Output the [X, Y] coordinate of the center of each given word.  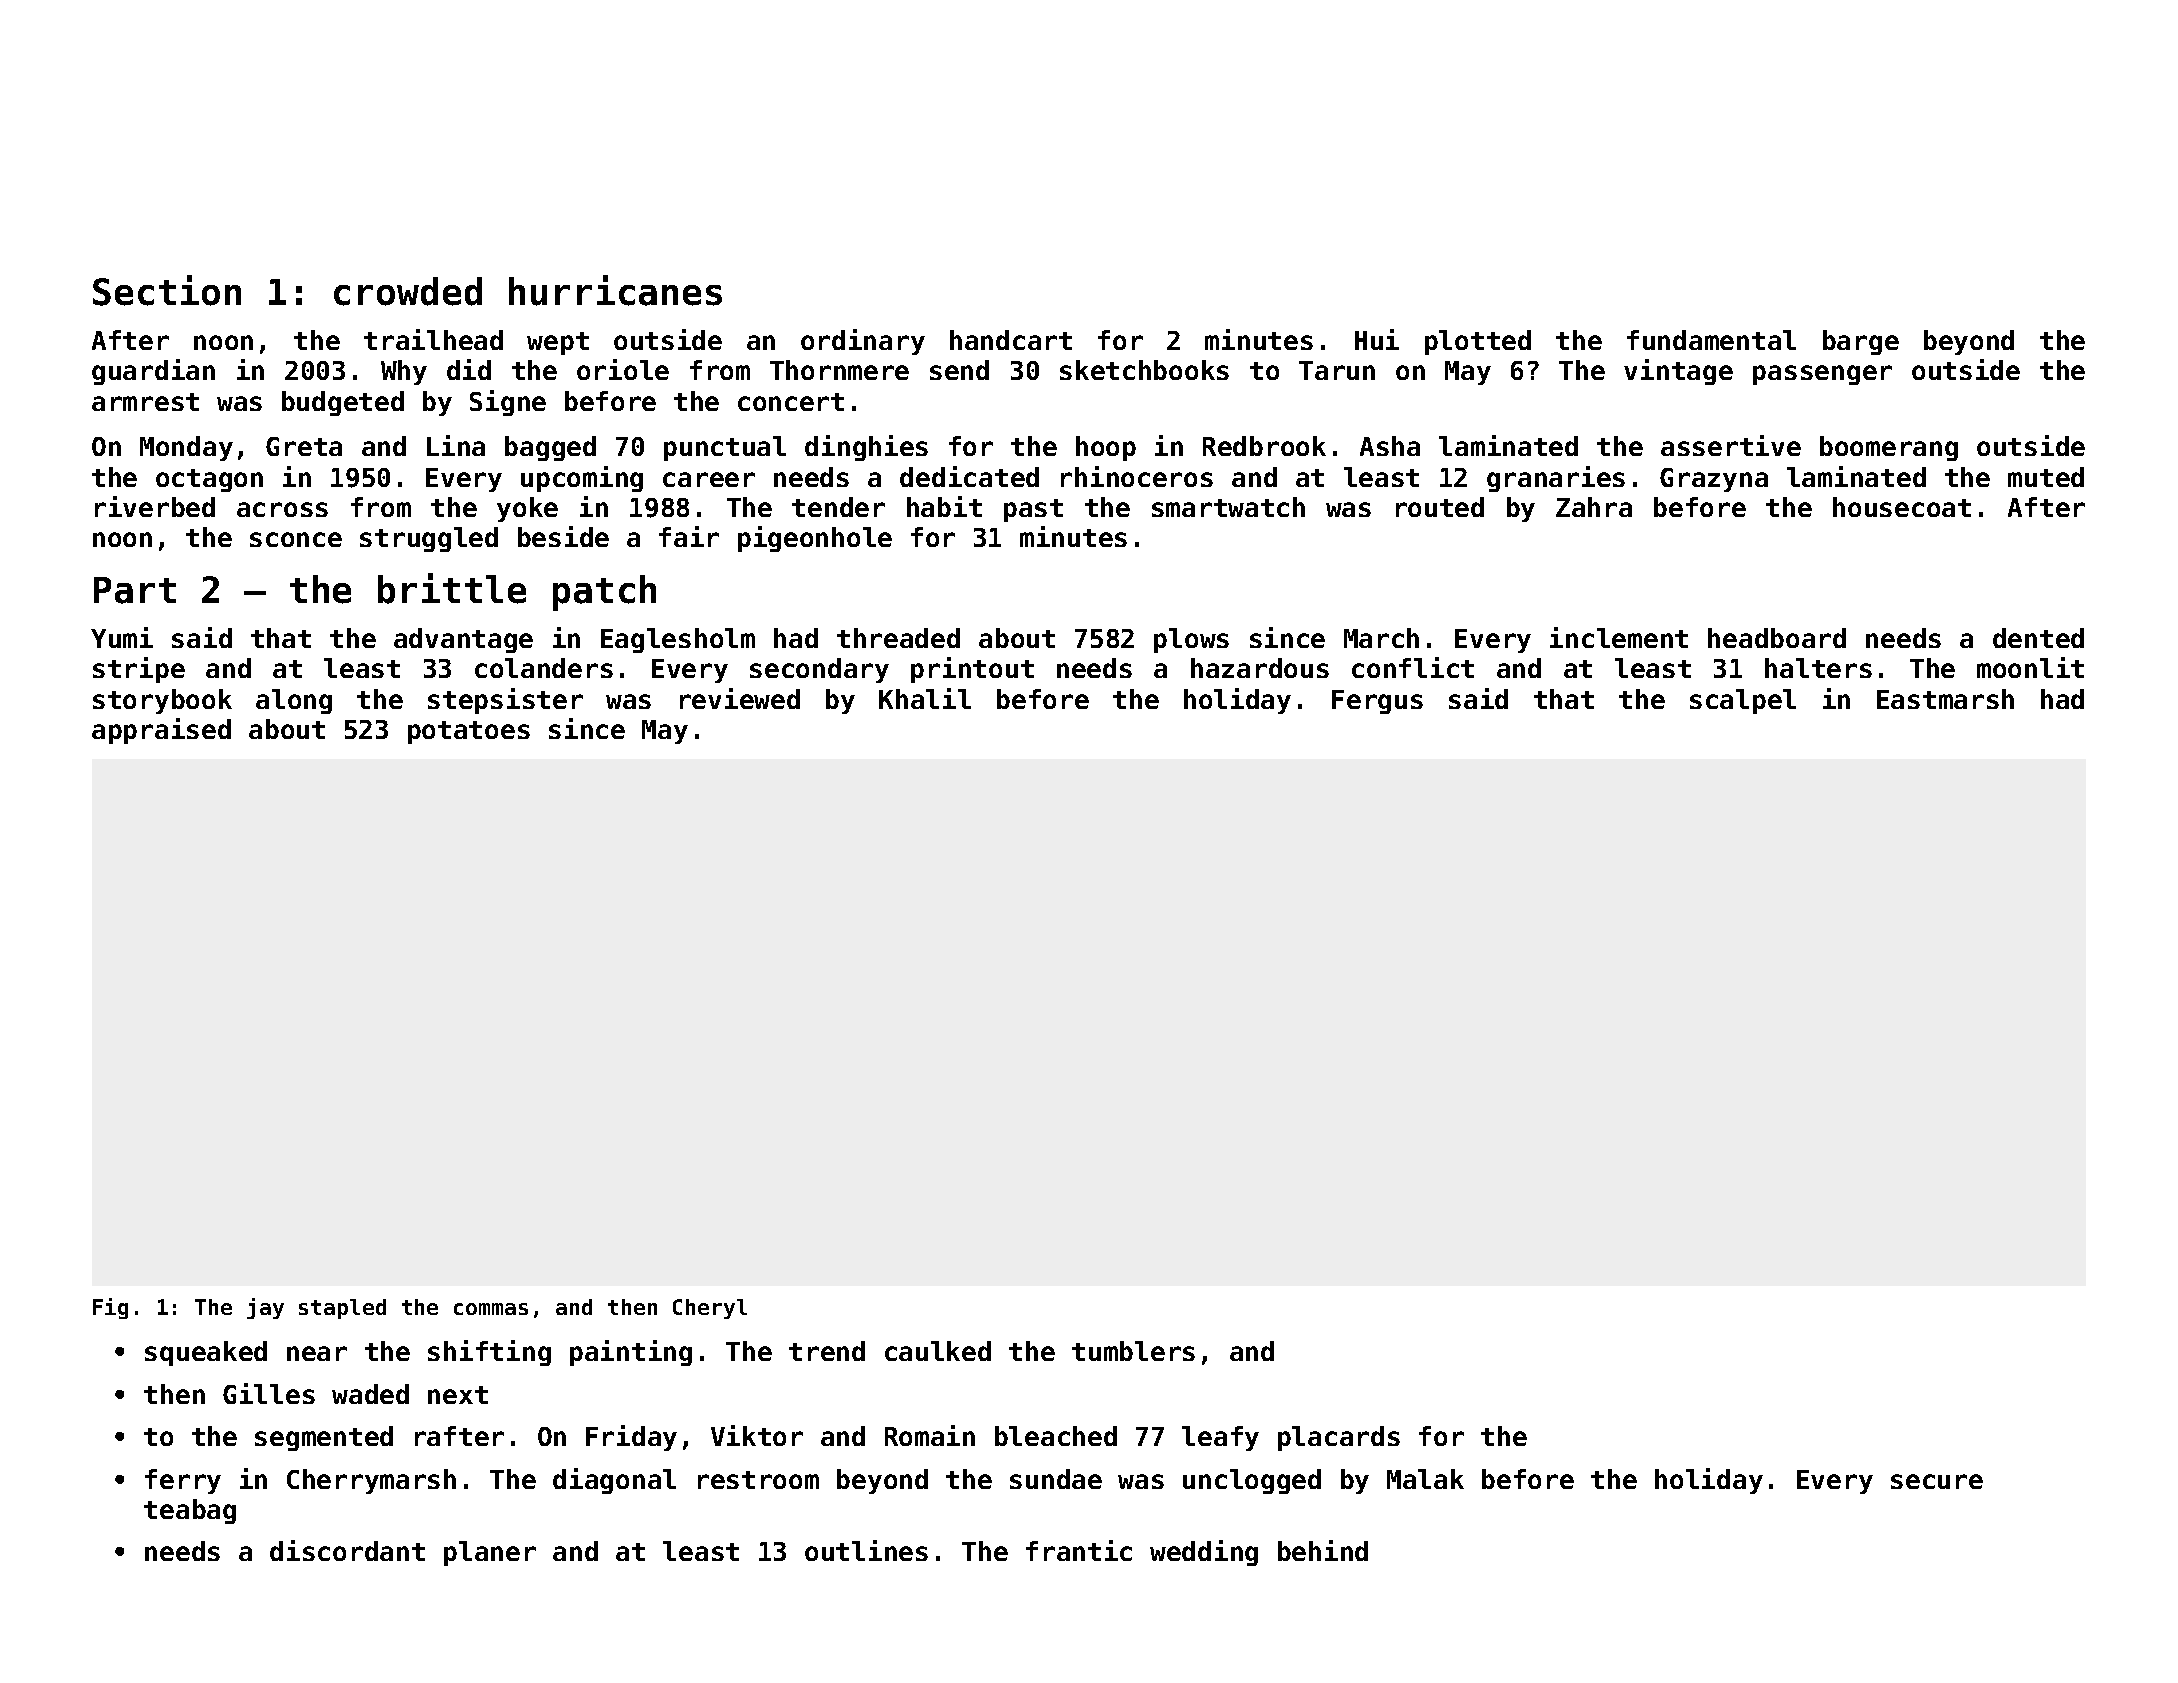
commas [491, 1309]
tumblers [1133, 1351]
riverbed [155, 506]
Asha [1390, 446]
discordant [347, 1550]
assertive [1731, 445]
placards [1339, 1438]
